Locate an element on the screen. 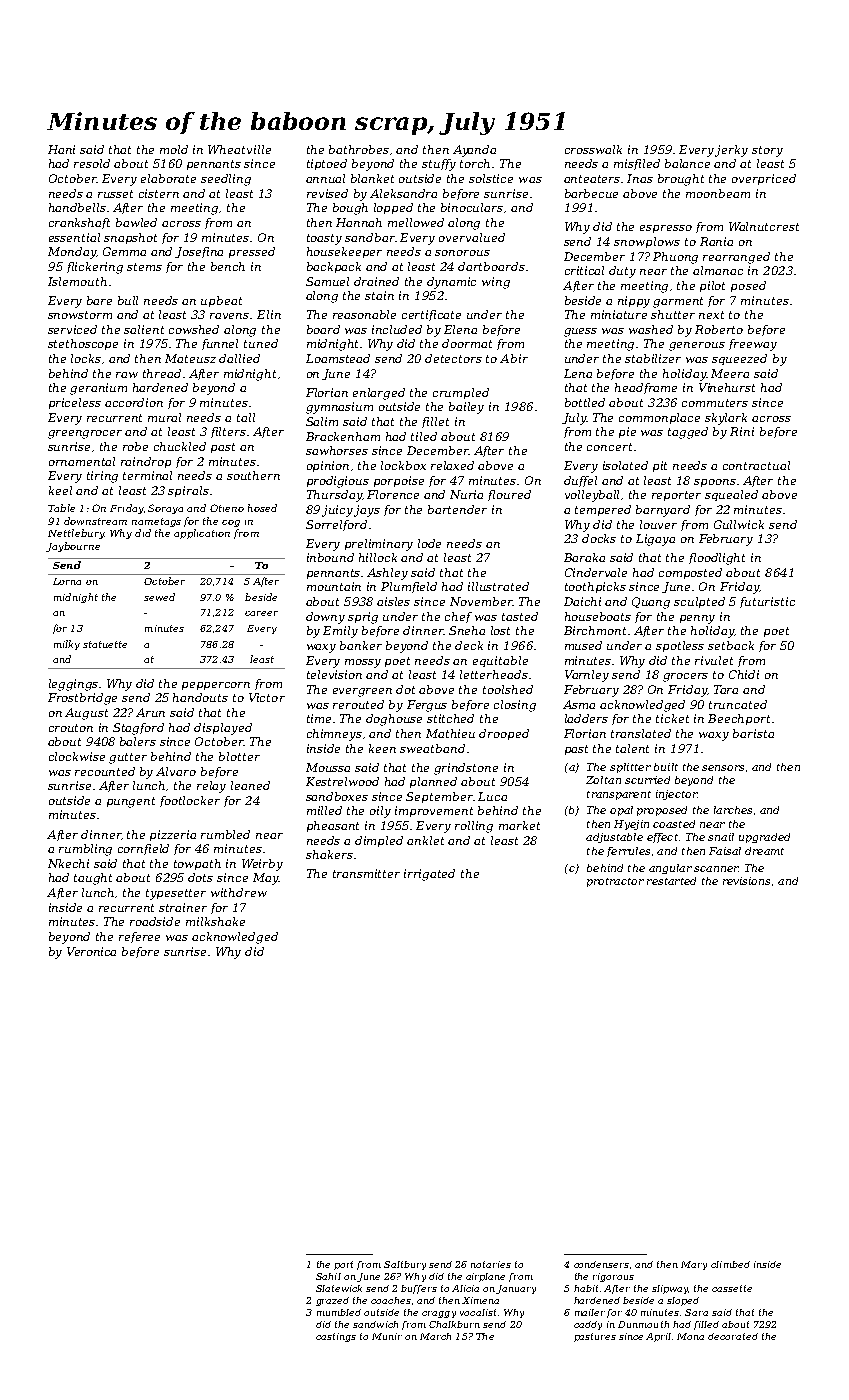  Sahil is located at coordinates (328, 1276).
